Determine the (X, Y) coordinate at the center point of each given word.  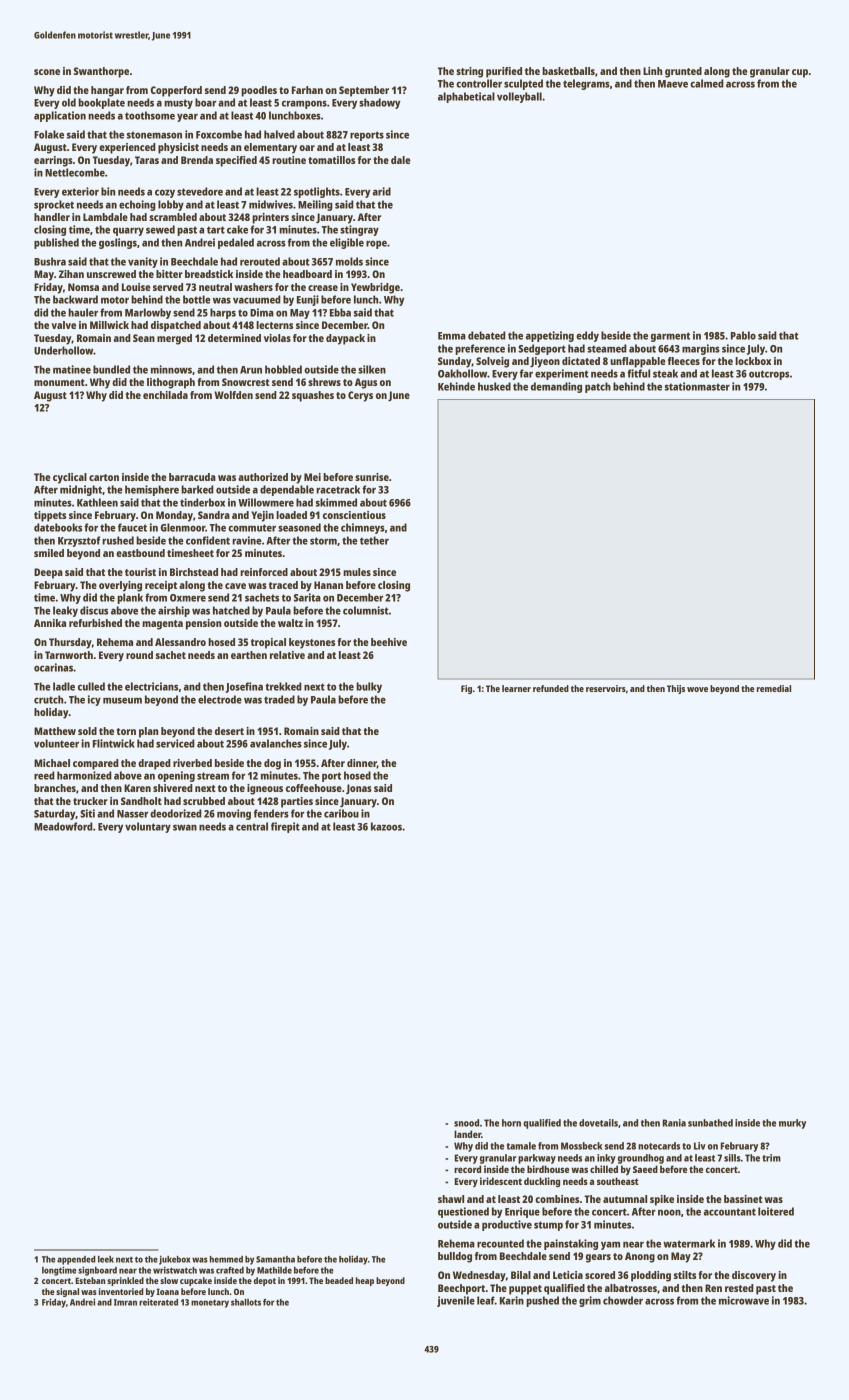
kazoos (386, 826)
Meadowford (63, 826)
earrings (53, 161)
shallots (246, 1302)
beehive (389, 642)
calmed (707, 83)
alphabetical (466, 97)
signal (67, 1292)
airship (174, 611)
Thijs (676, 689)
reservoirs (606, 688)
